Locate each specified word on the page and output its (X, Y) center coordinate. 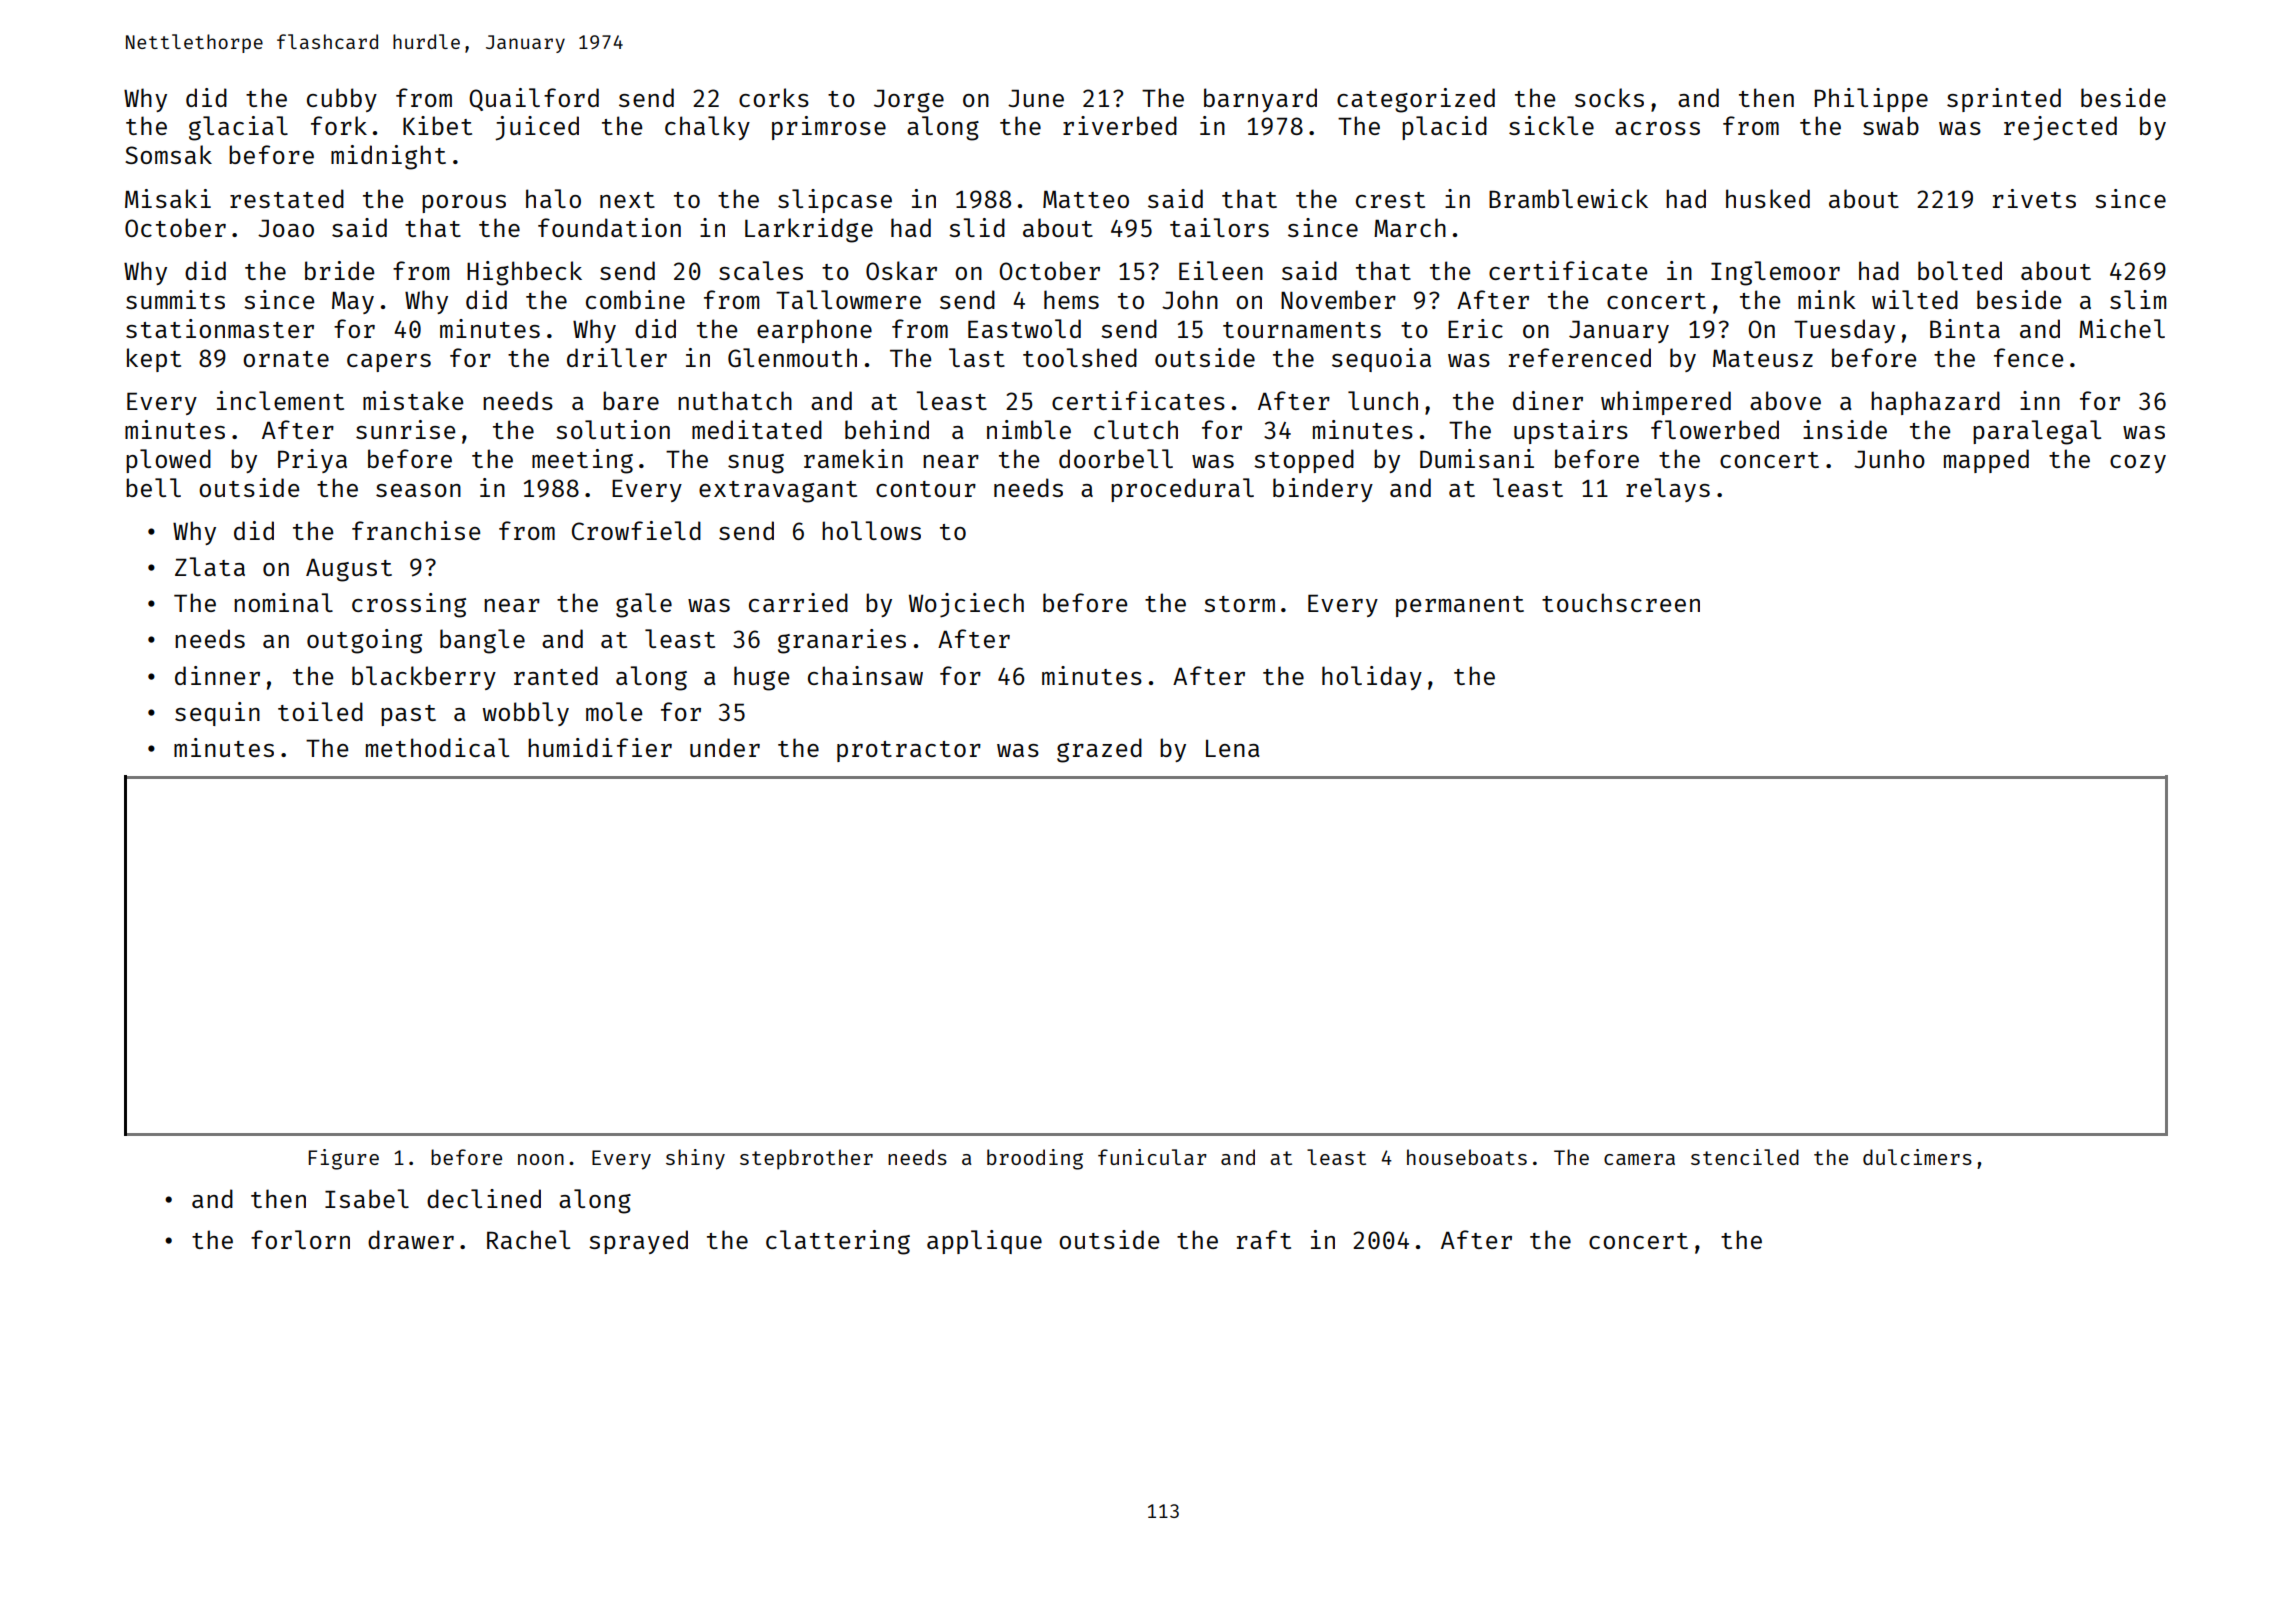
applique (984, 1242)
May (353, 302)
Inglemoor (1775, 273)
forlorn (300, 1239)
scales (761, 270)
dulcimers (1917, 1157)
